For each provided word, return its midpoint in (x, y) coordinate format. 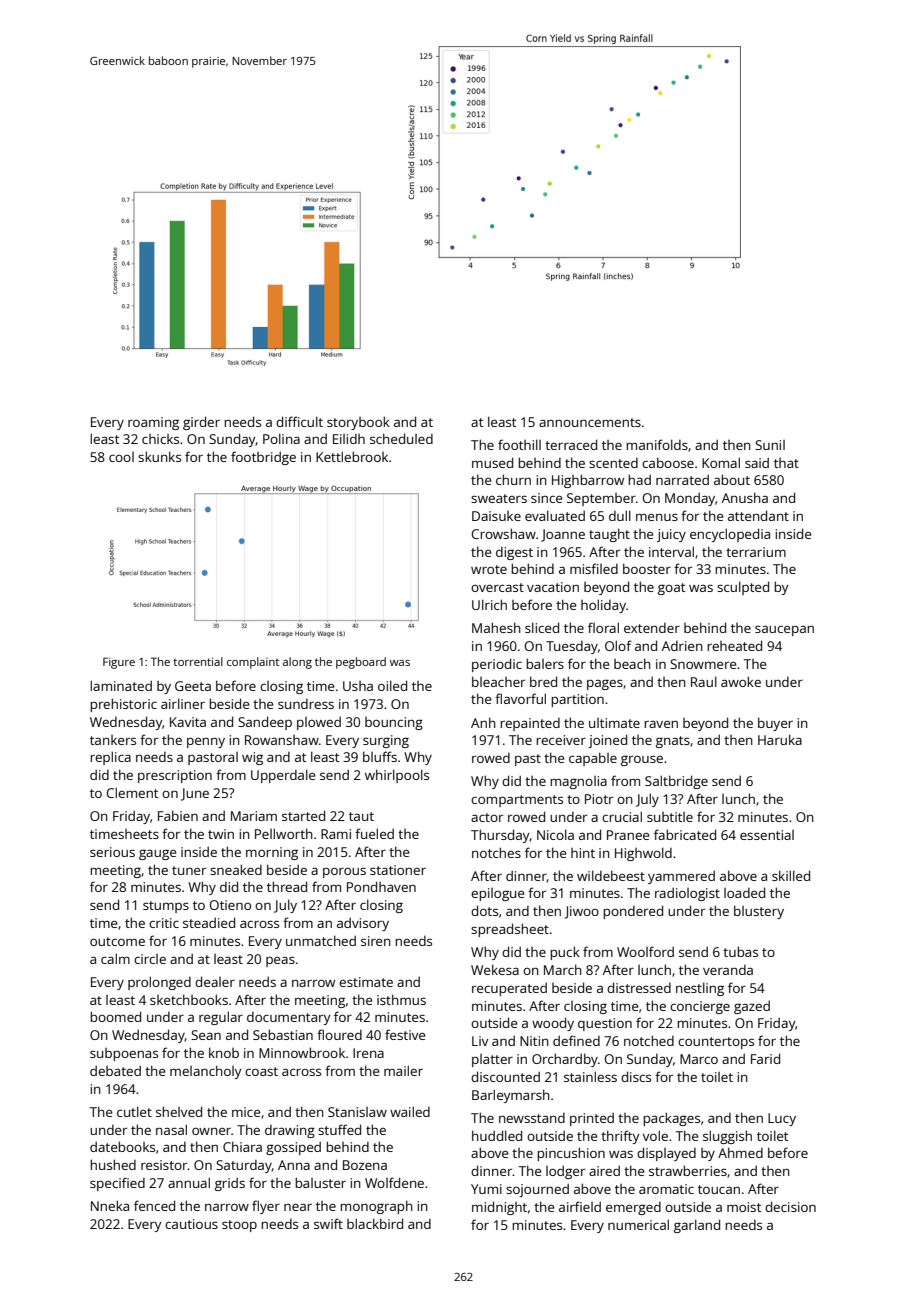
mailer (403, 1070)
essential (767, 835)
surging (386, 741)
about (732, 479)
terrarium (756, 552)
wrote (489, 569)
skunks (159, 456)
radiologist (687, 894)
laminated (121, 685)
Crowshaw (503, 533)
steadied (209, 922)
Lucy (782, 1119)
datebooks (122, 1146)
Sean (206, 1035)
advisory (363, 924)
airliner (183, 703)
